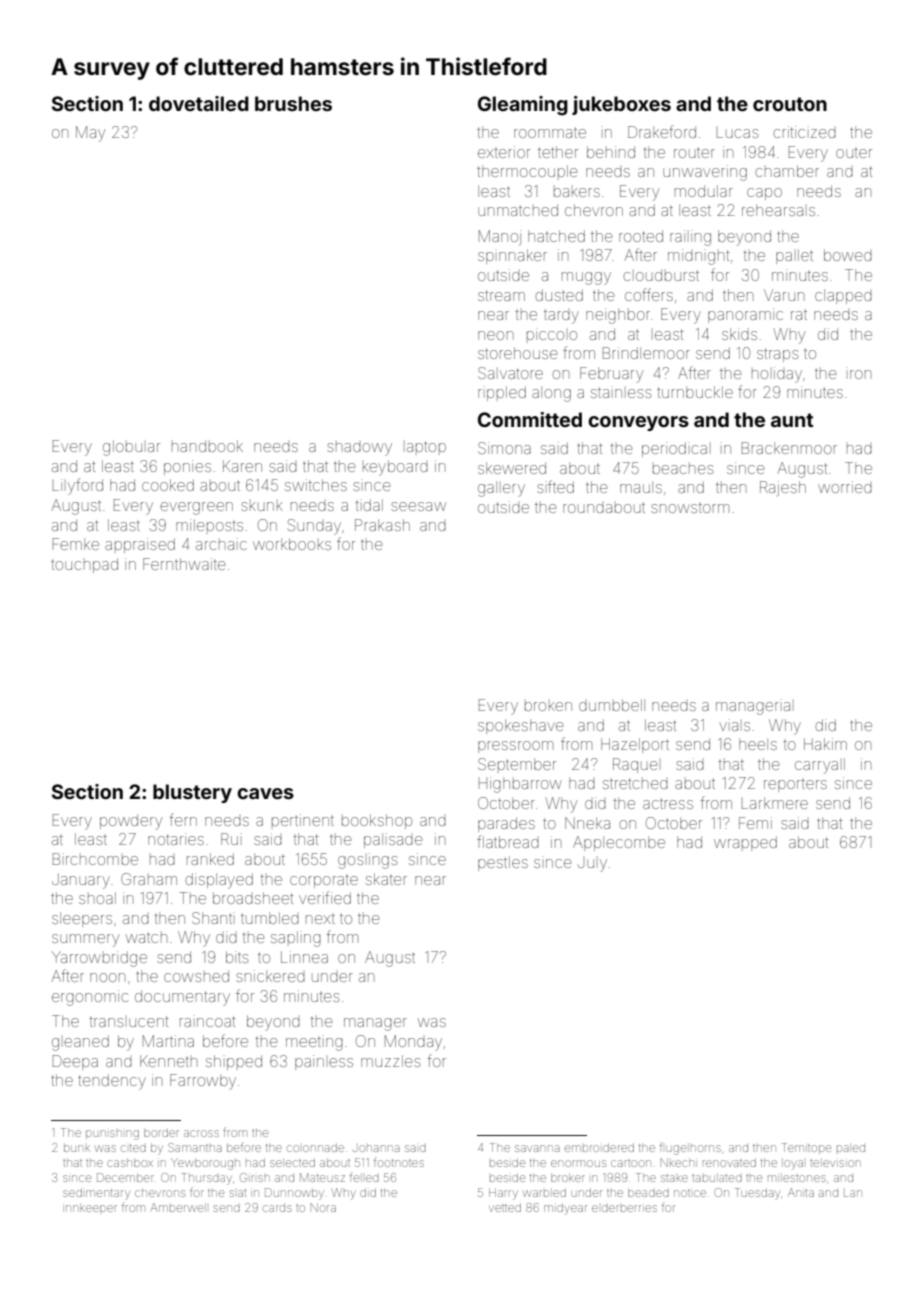 The image size is (924, 1308). What do you see at coordinates (757, 1194) in the screenshot?
I see `Tuesday` at bounding box center [757, 1194].
